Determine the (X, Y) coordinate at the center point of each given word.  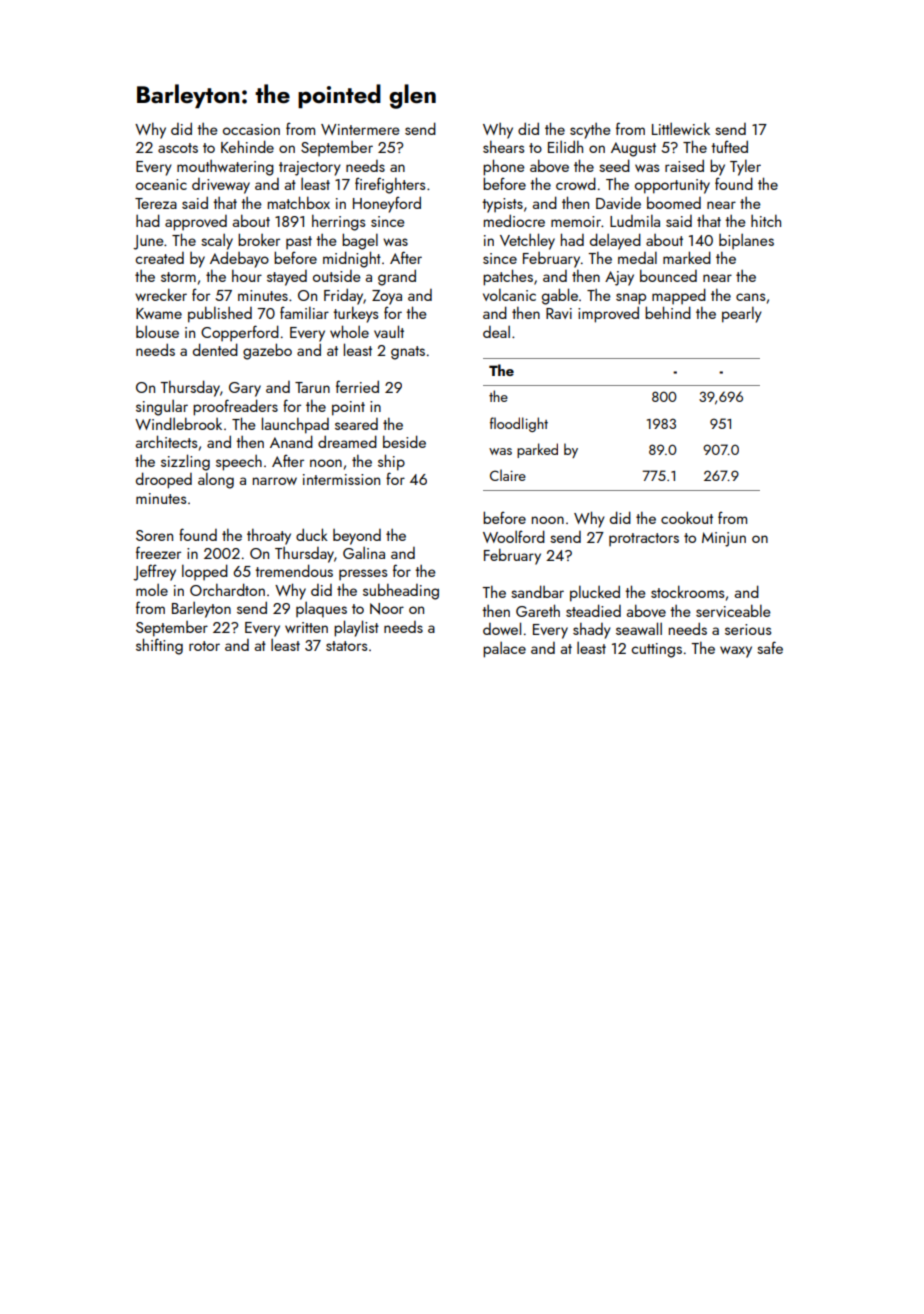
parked (537, 450)
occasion (251, 129)
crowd (576, 183)
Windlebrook (178, 423)
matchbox (299, 202)
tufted (729, 146)
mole (152, 590)
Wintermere (360, 129)
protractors (644, 539)
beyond (357, 537)
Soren (154, 535)
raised (684, 165)
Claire (508, 475)
